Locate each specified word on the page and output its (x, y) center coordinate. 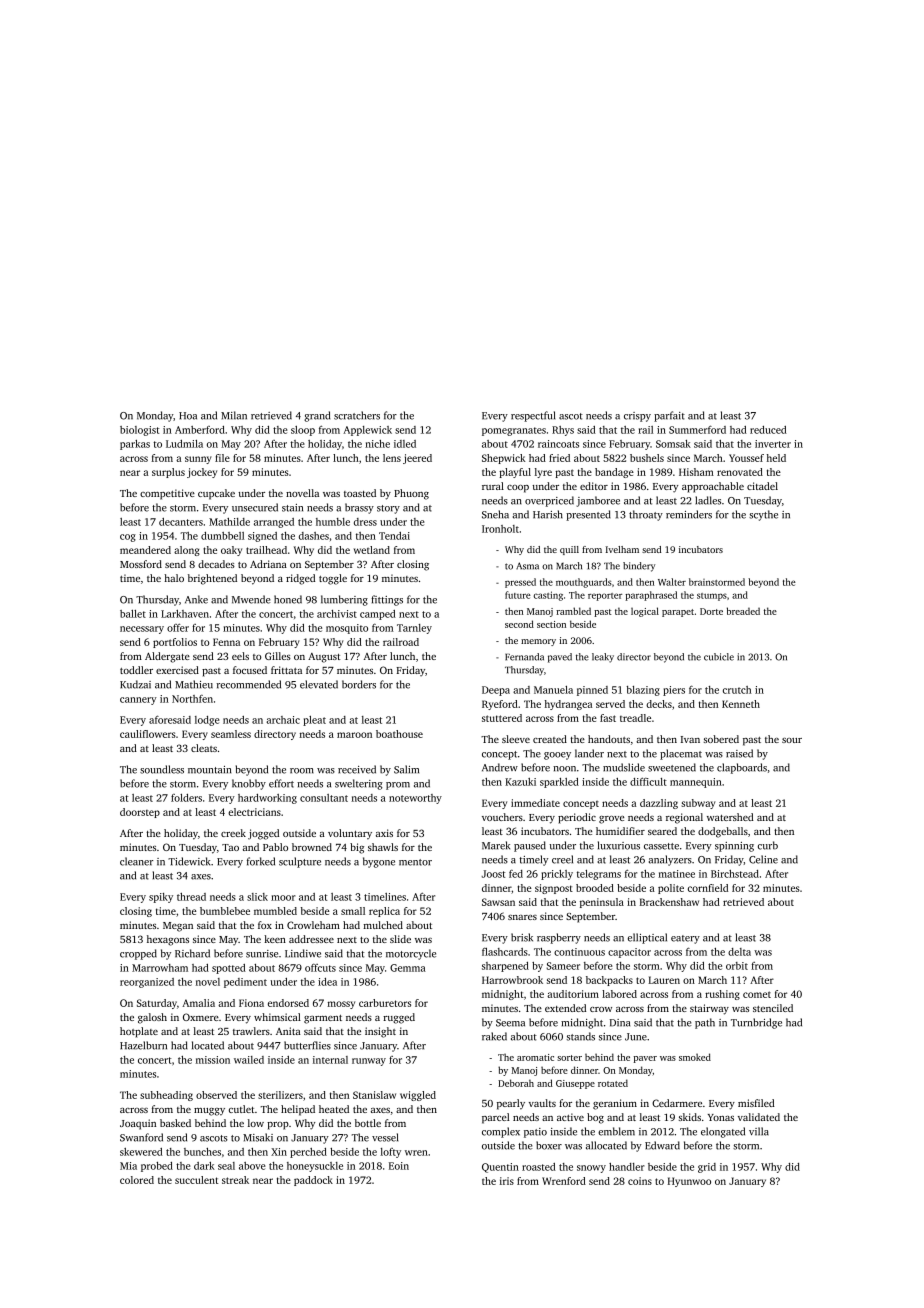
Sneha (495, 514)
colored (137, 1180)
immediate (535, 803)
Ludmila (184, 444)
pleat (314, 721)
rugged (399, 1018)
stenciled (773, 1008)
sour (792, 740)
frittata (286, 670)
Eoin (399, 1166)
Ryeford (500, 705)
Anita (288, 1031)
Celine (763, 859)
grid (707, 1168)
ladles (708, 500)
